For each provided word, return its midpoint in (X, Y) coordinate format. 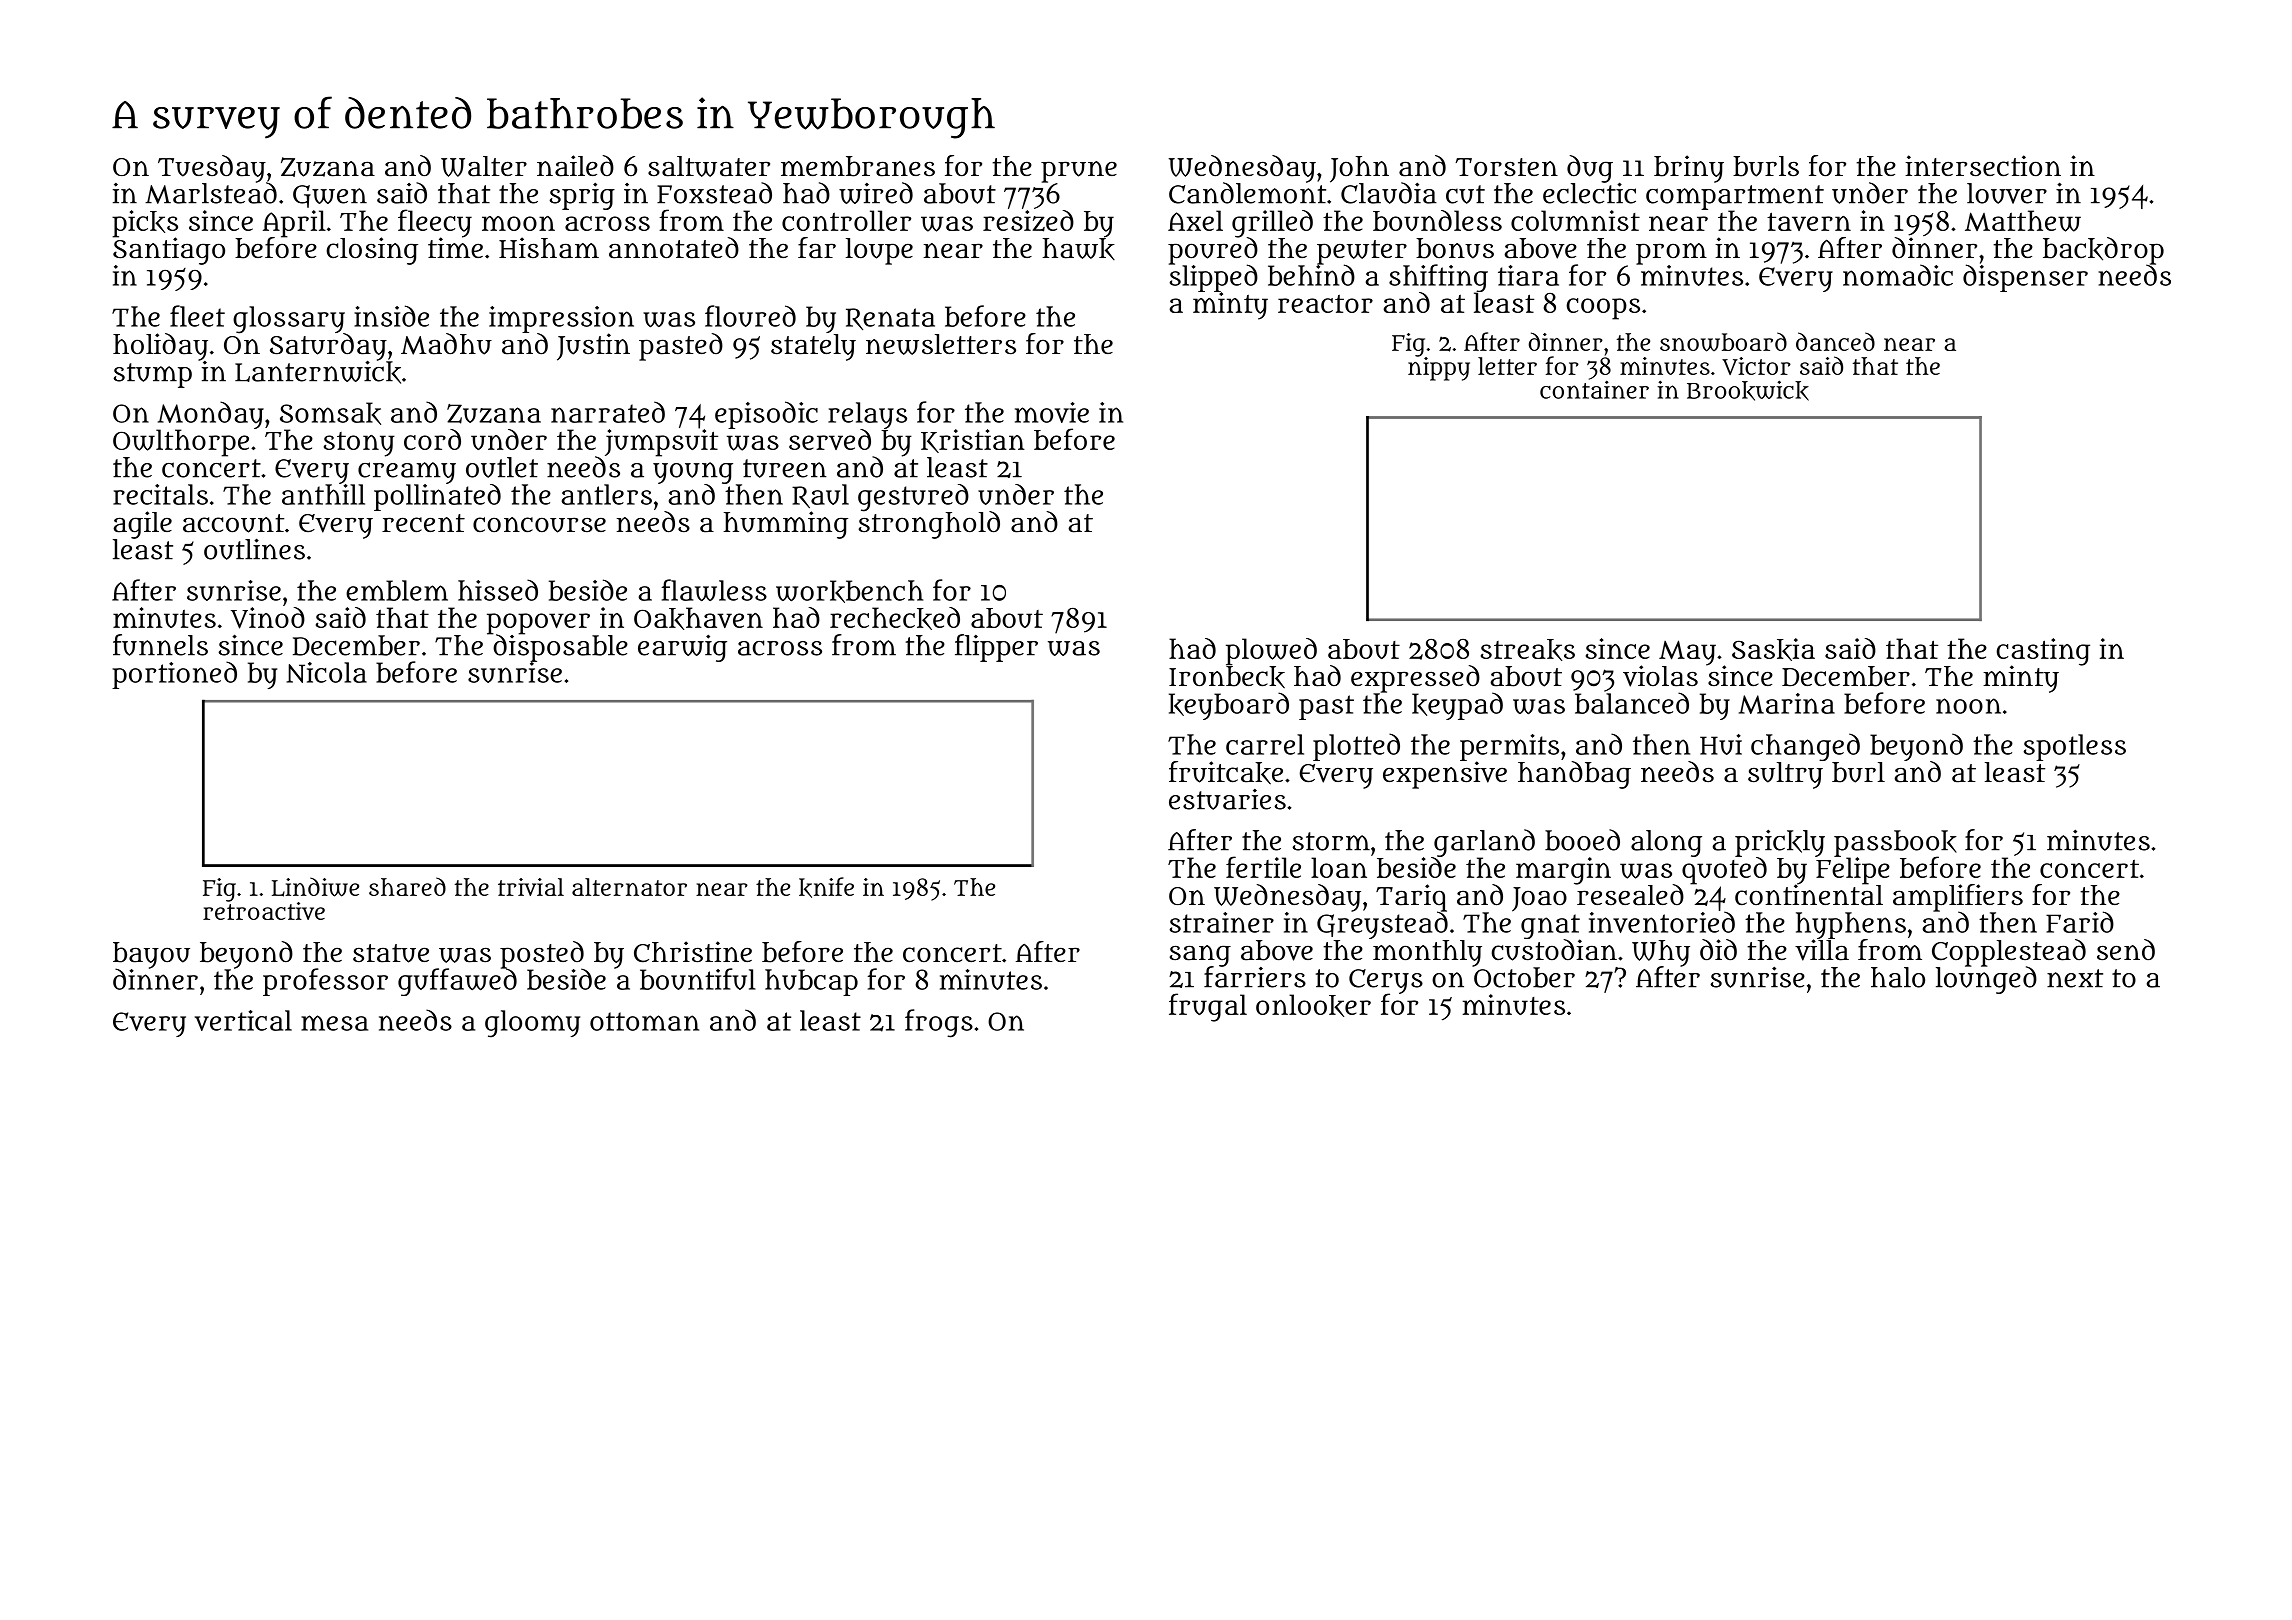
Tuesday (212, 169)
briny (1689, 169)
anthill (323, 494)
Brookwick (1748, 390)
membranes (858, 166)
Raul (820, 496)
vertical (243, 1020)
